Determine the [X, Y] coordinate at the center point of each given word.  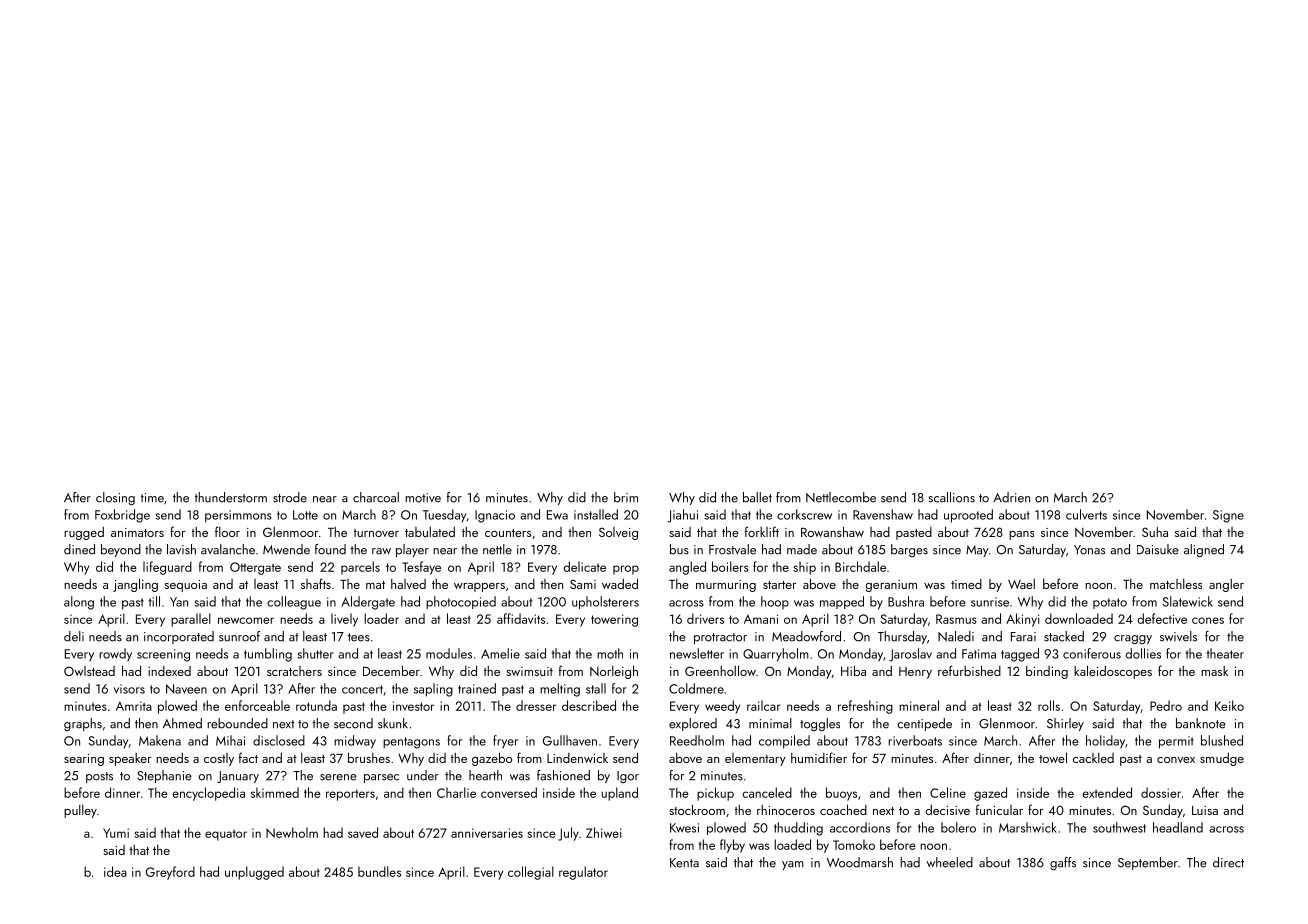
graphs [83, 725]
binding [1047, 672]
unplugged [254, 873]
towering [614, 620]
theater [1225, 653]
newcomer [246, 620]
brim [626, 497]
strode [290, 497]
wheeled [950, 862]
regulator [583, 873]
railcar [764, 705]
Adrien [1011, 497]
